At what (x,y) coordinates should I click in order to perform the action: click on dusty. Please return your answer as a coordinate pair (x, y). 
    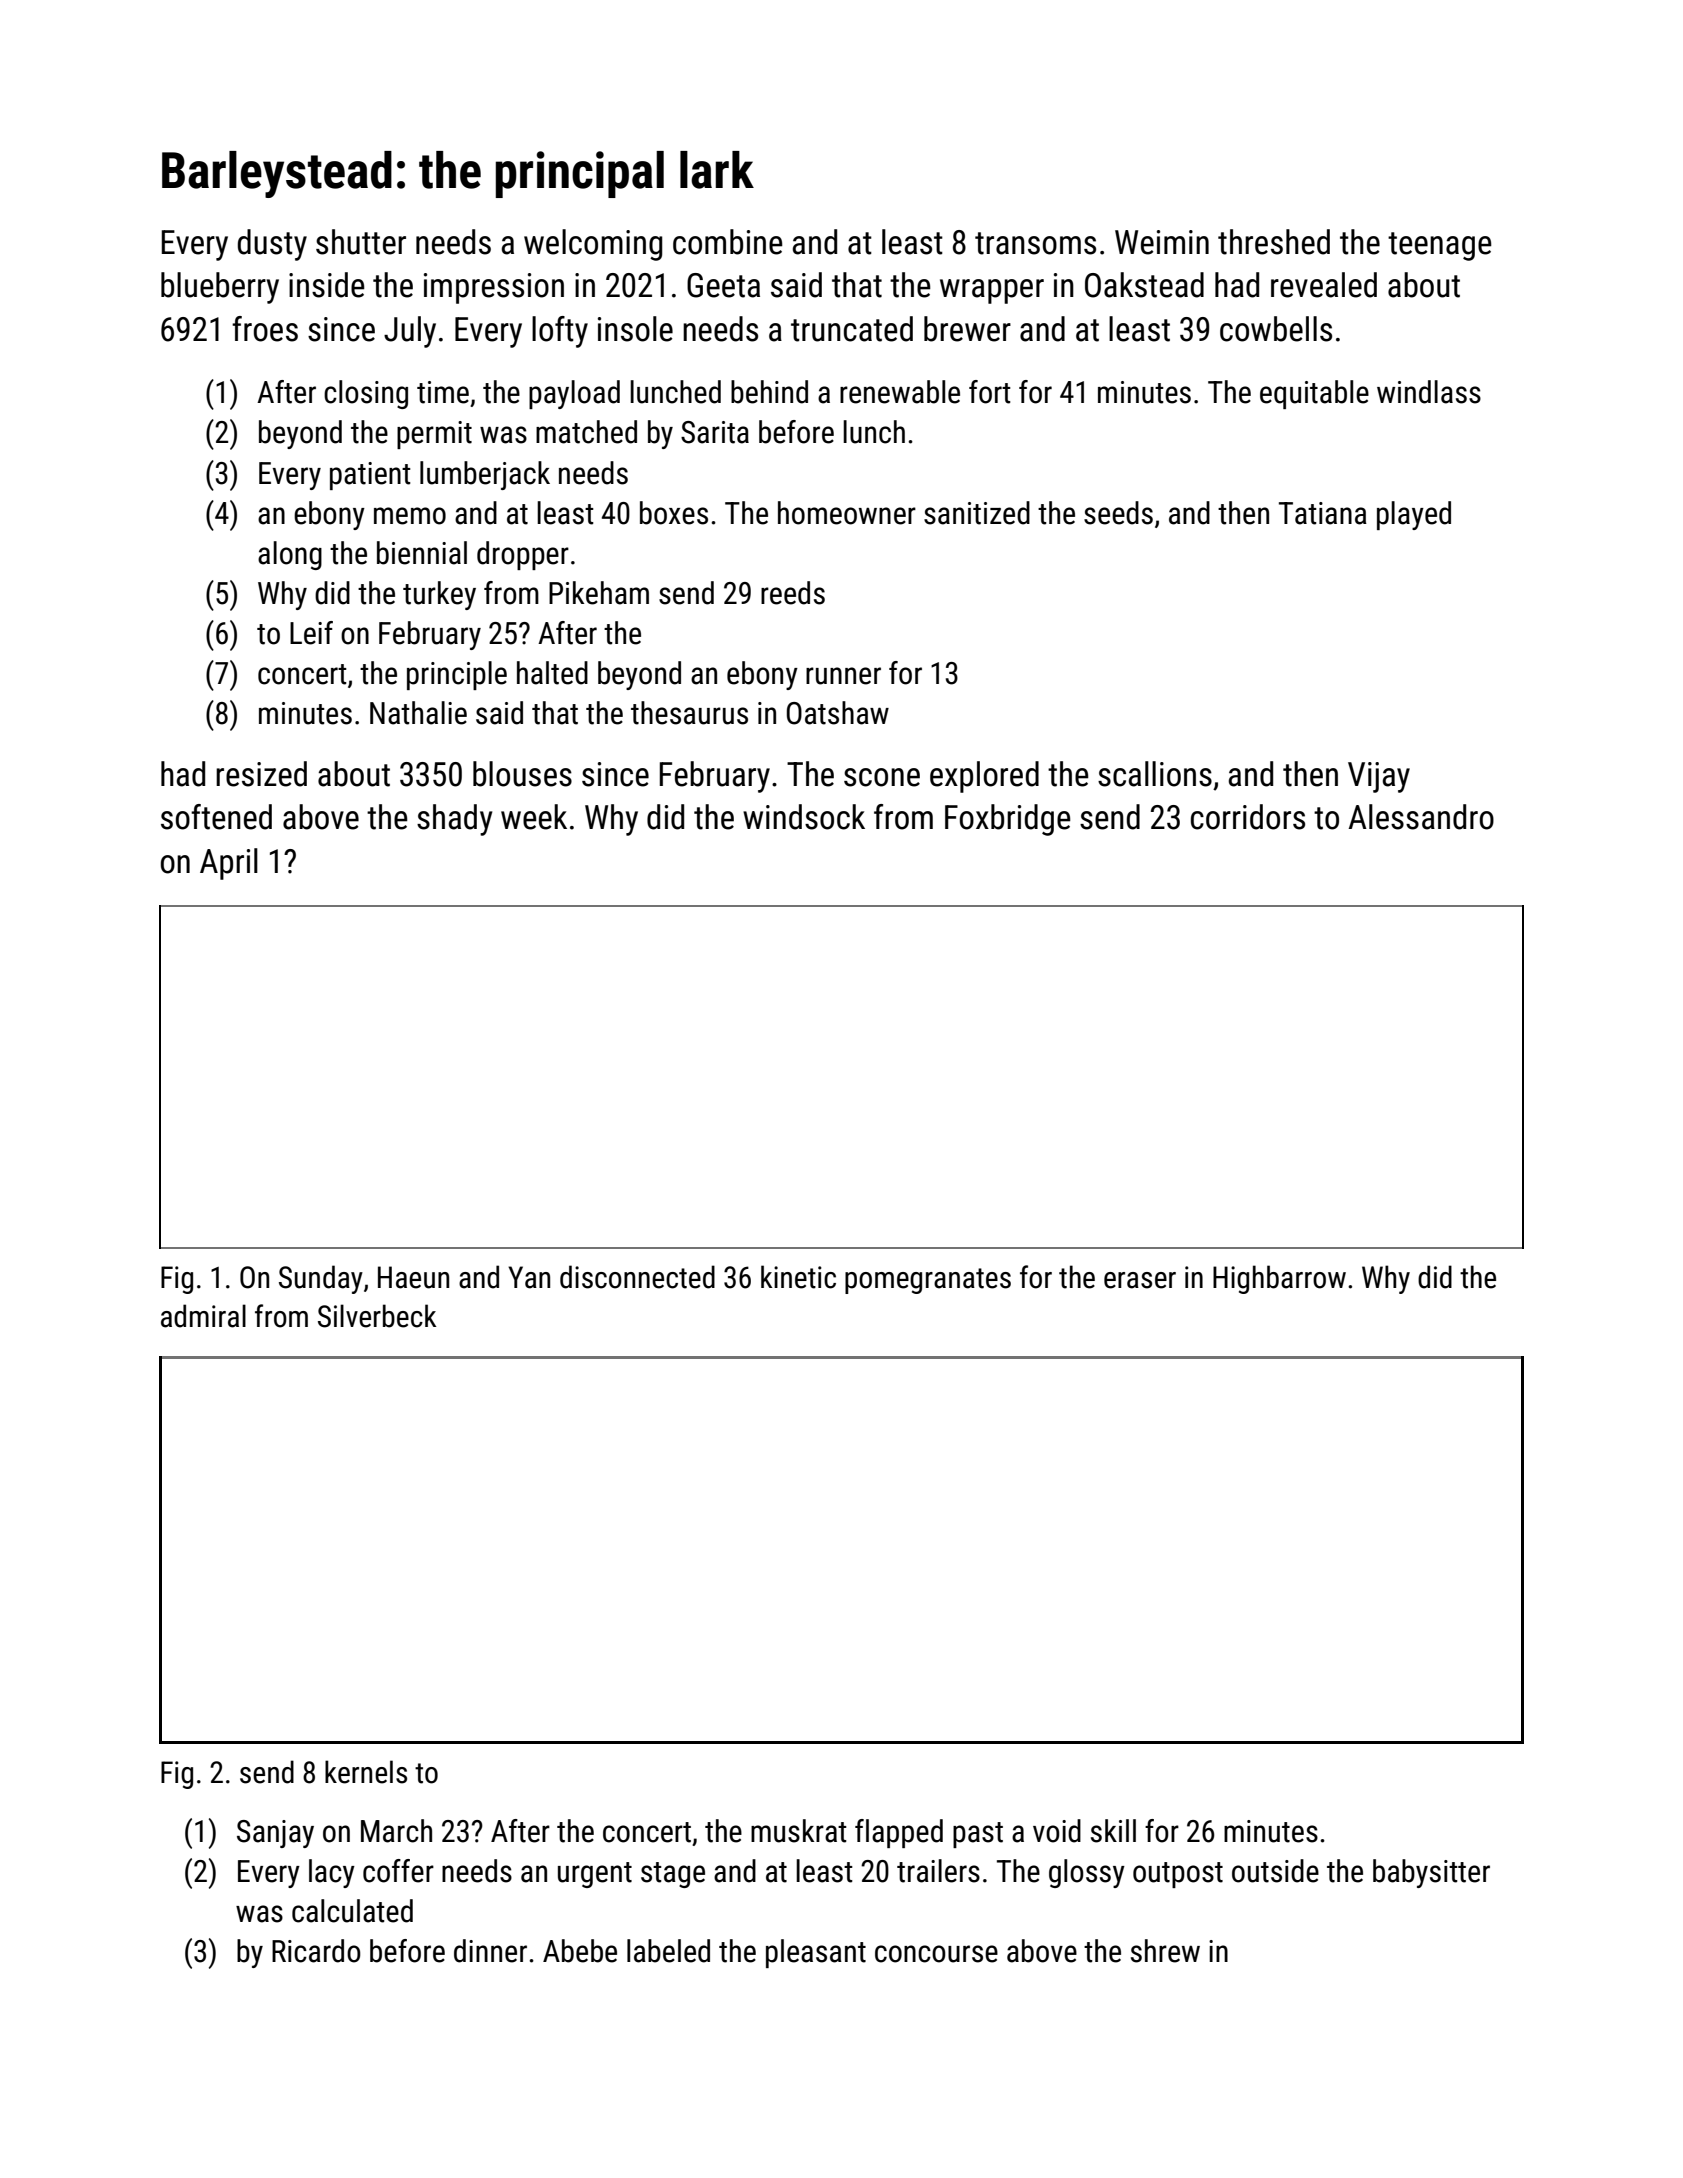
    Looking at the image, I should click on (272, 245).
